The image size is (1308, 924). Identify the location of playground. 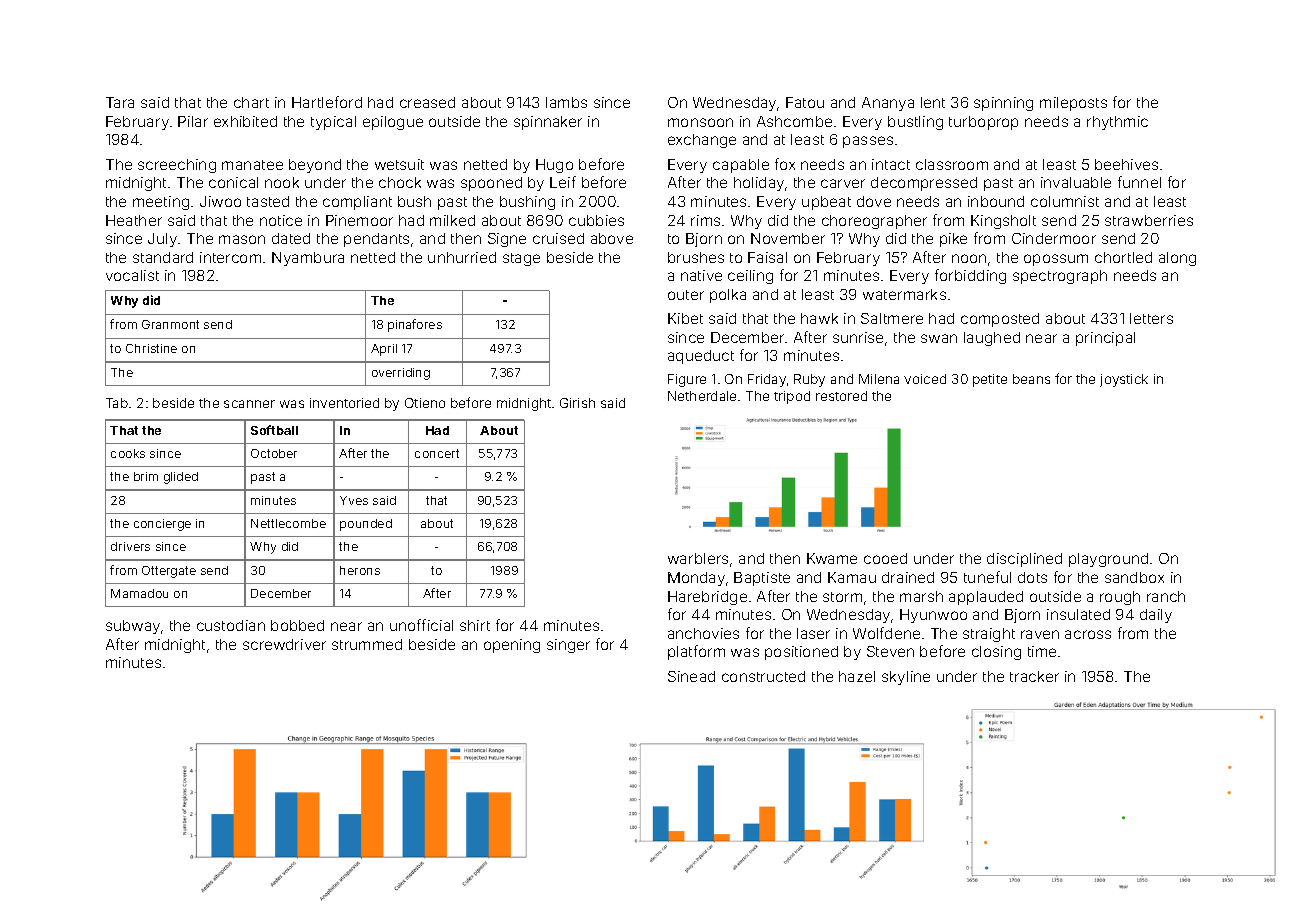
(1108, 560).
